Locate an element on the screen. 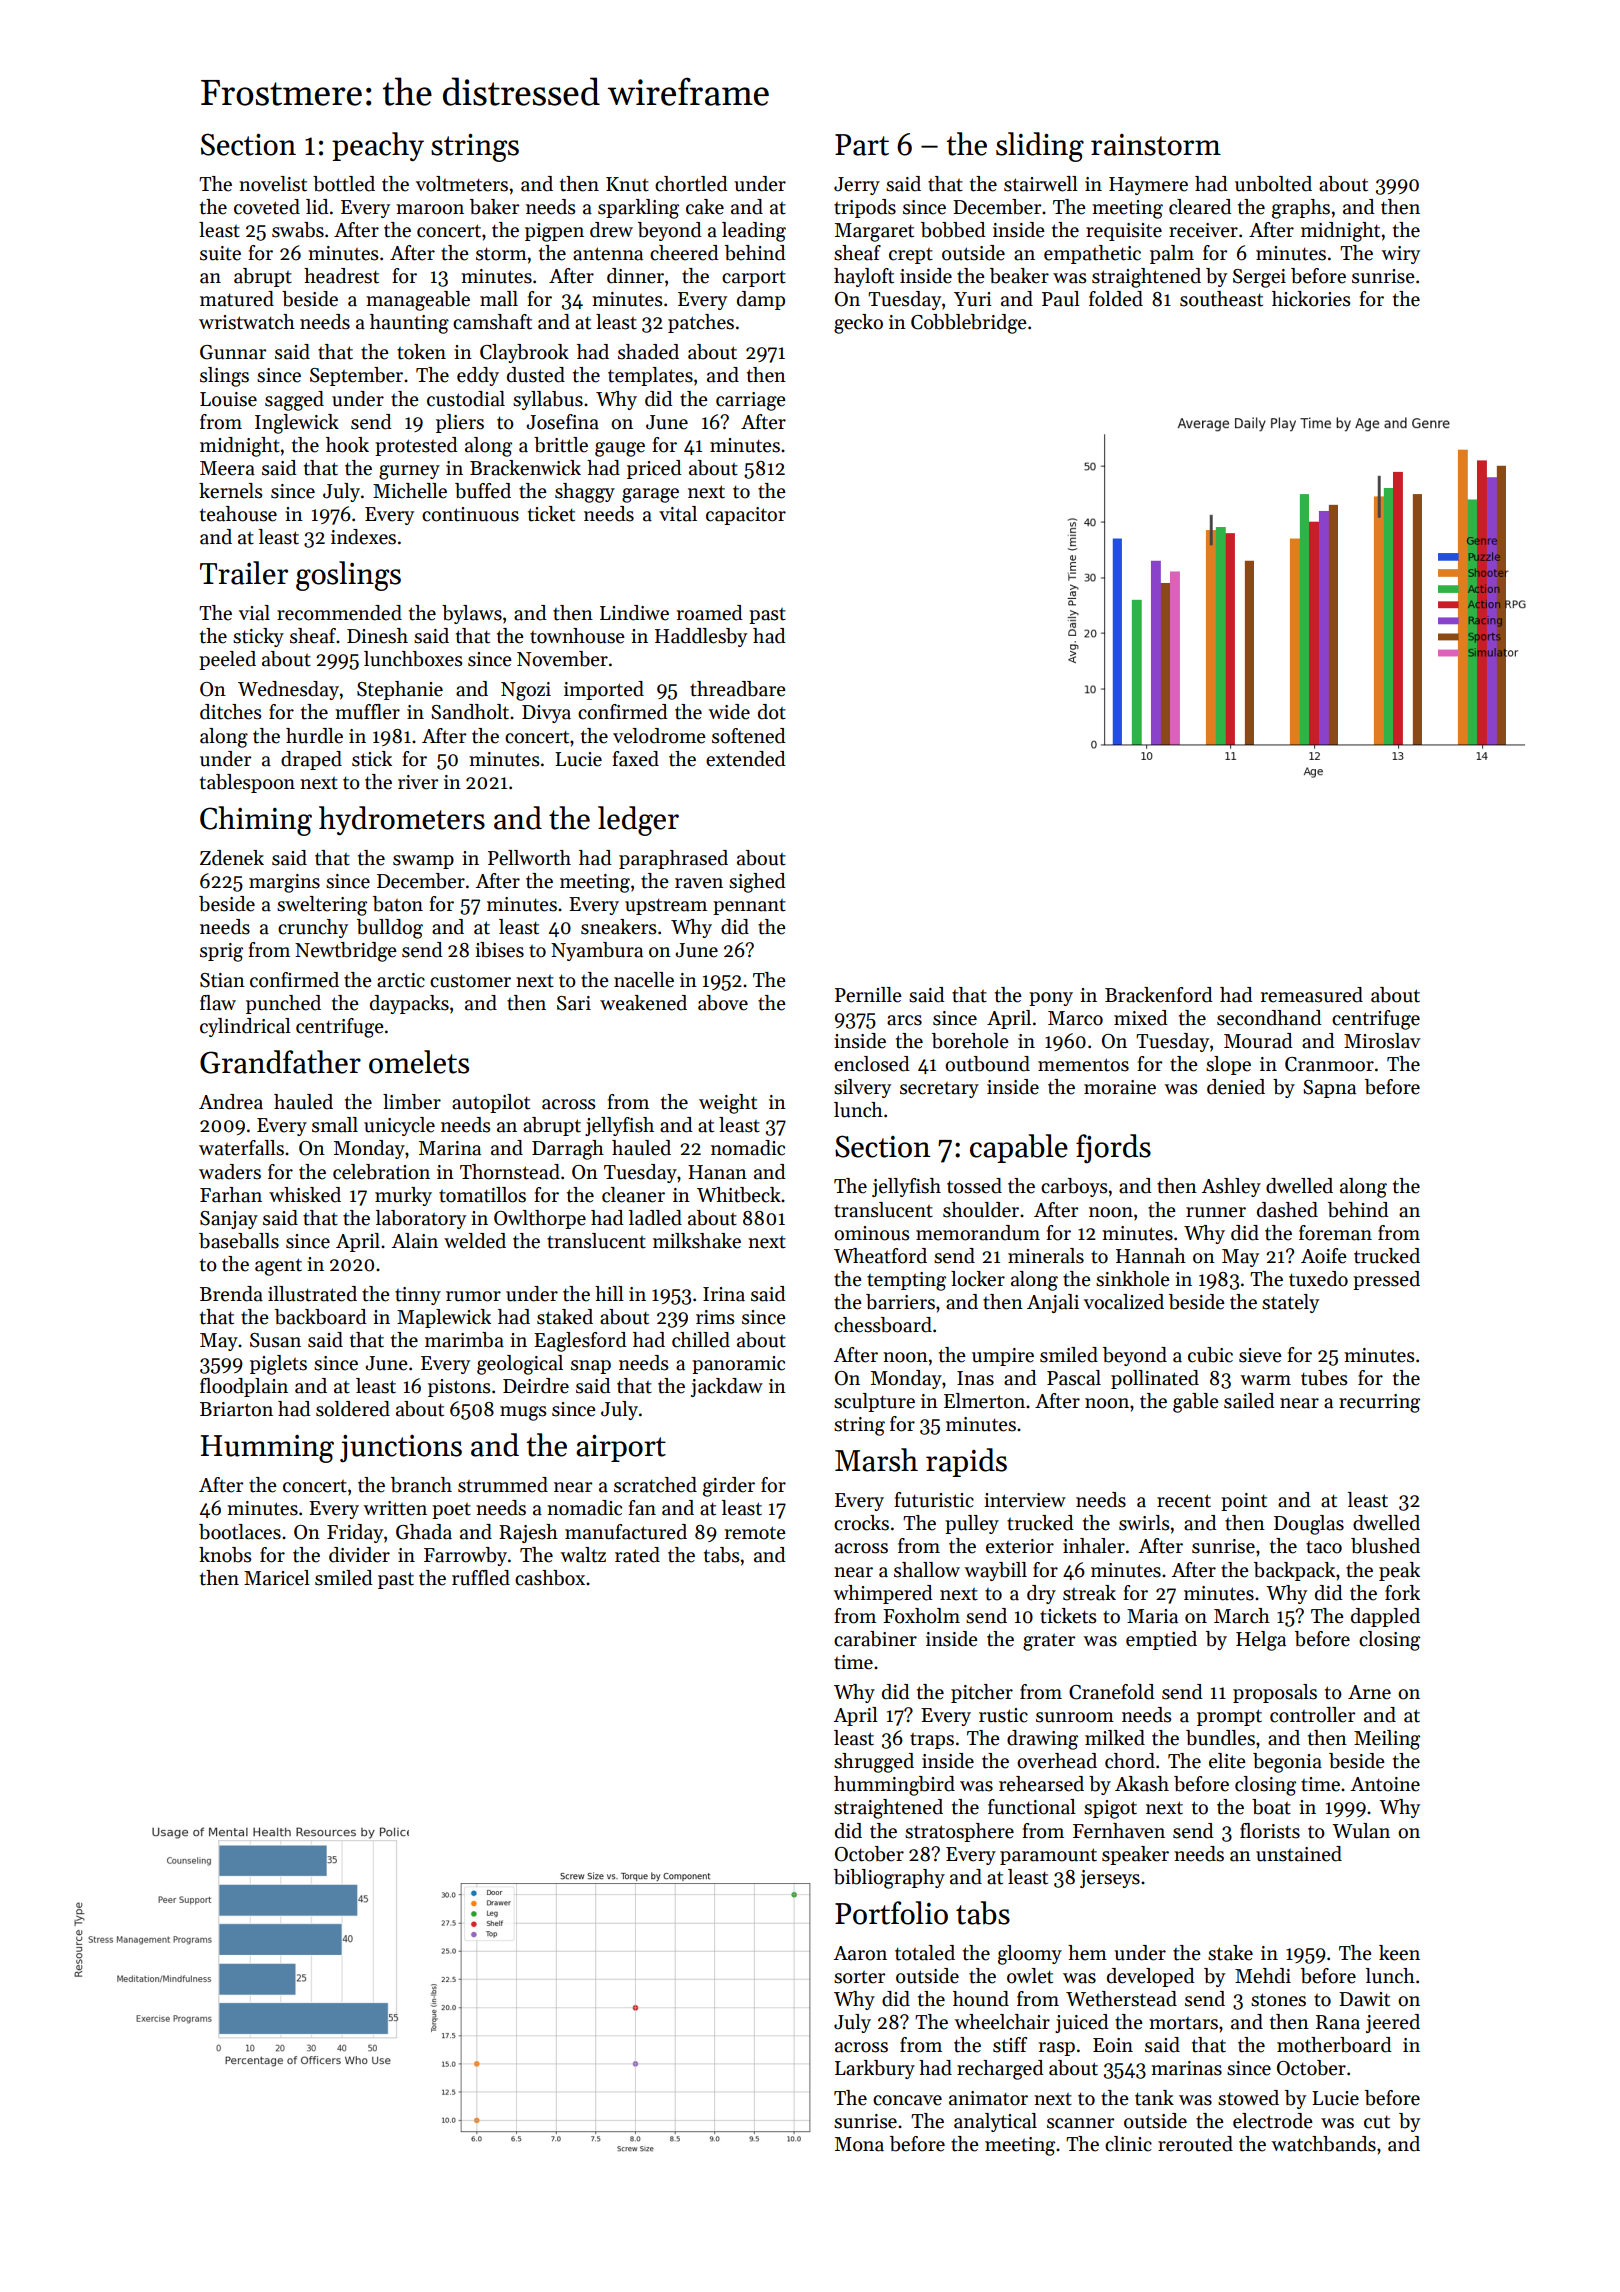 The height and width of the screenshot is (2292, 1620). hickories is located at coordinates (1311, 299).
